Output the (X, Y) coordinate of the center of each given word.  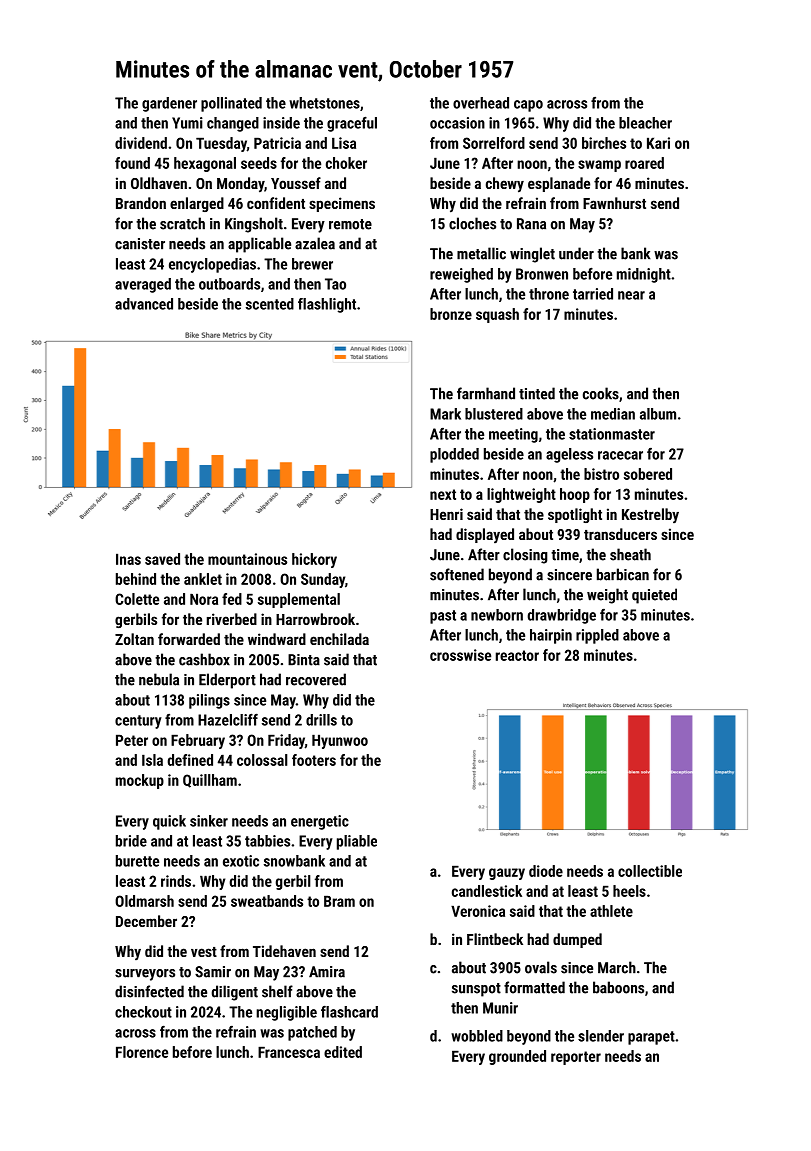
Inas (128, 559)
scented (270, 304)
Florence (142, 1052)
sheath (630, 554)
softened (457, 574)
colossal (262, 760)
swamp (599, 166)
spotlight (575, 515)
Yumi (187, 123)
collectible (650, 871)
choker (346, 163)
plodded (454, 455)
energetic (320, 822)
